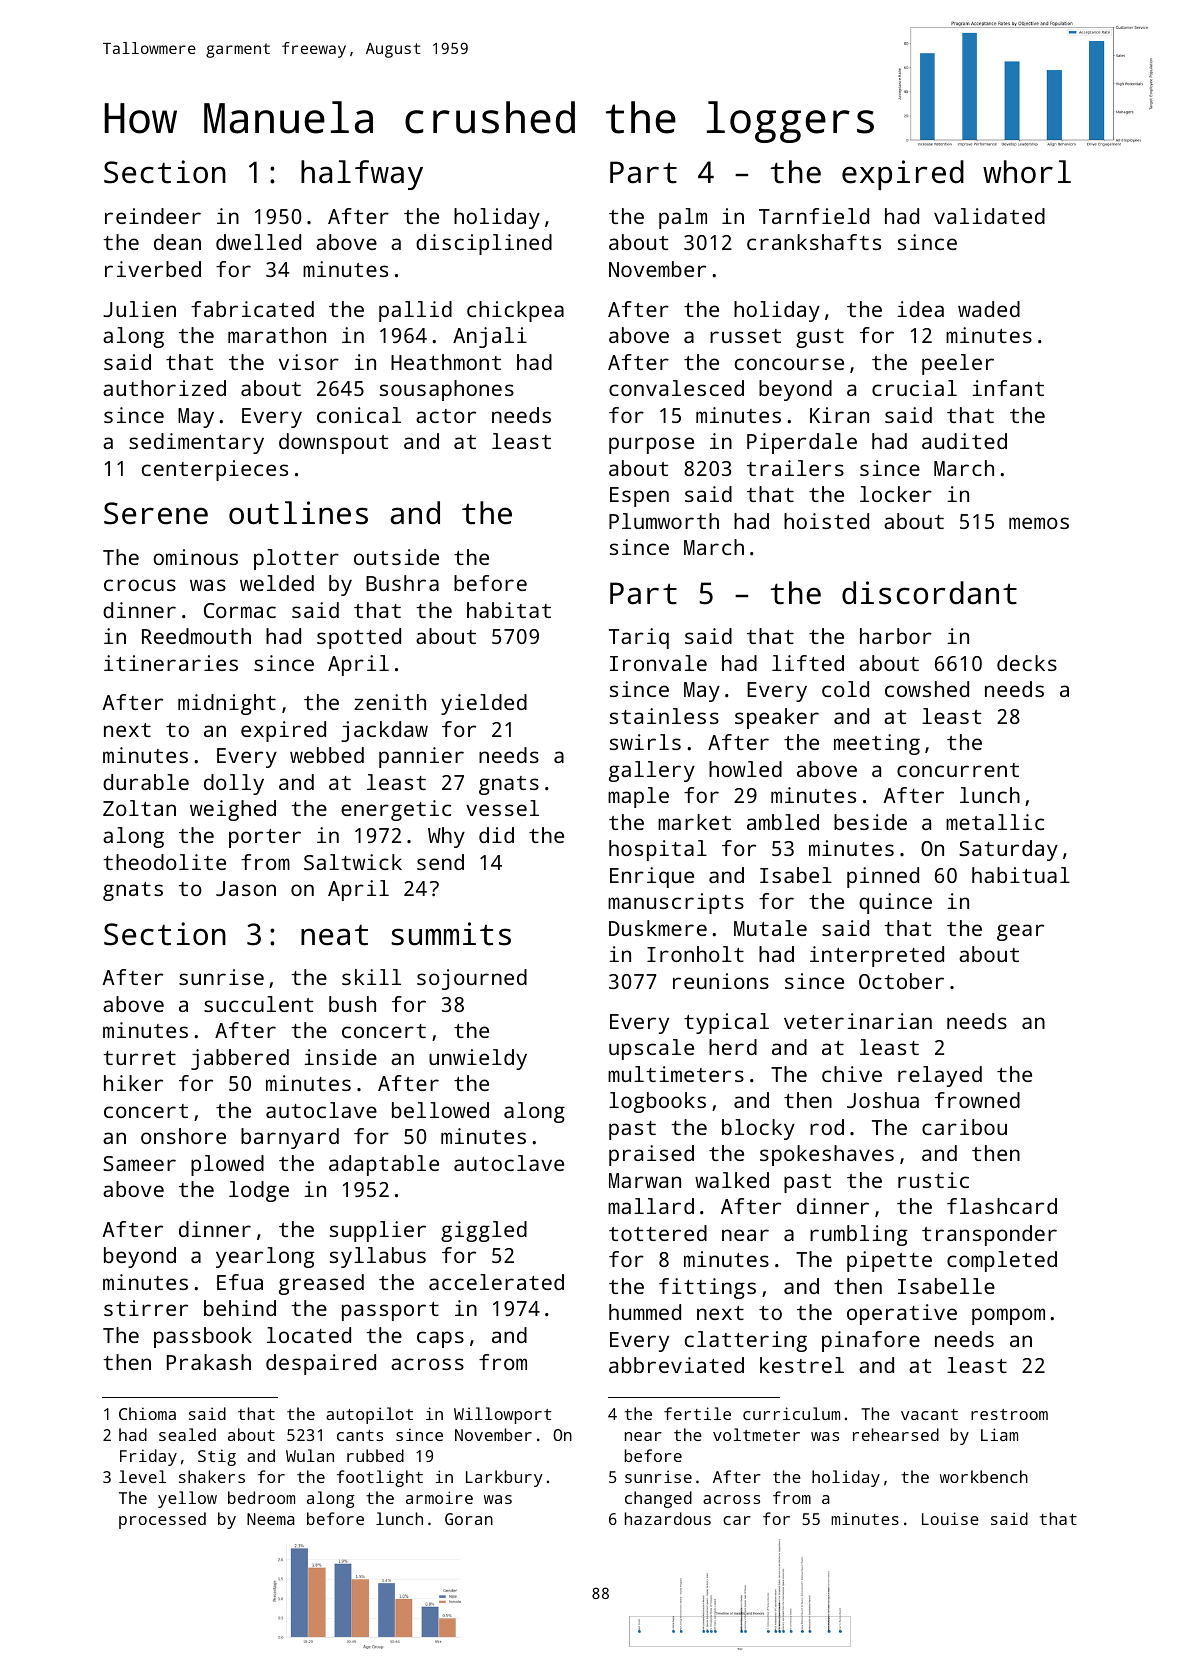  I want to click on hoisted, so click(826, 521).
